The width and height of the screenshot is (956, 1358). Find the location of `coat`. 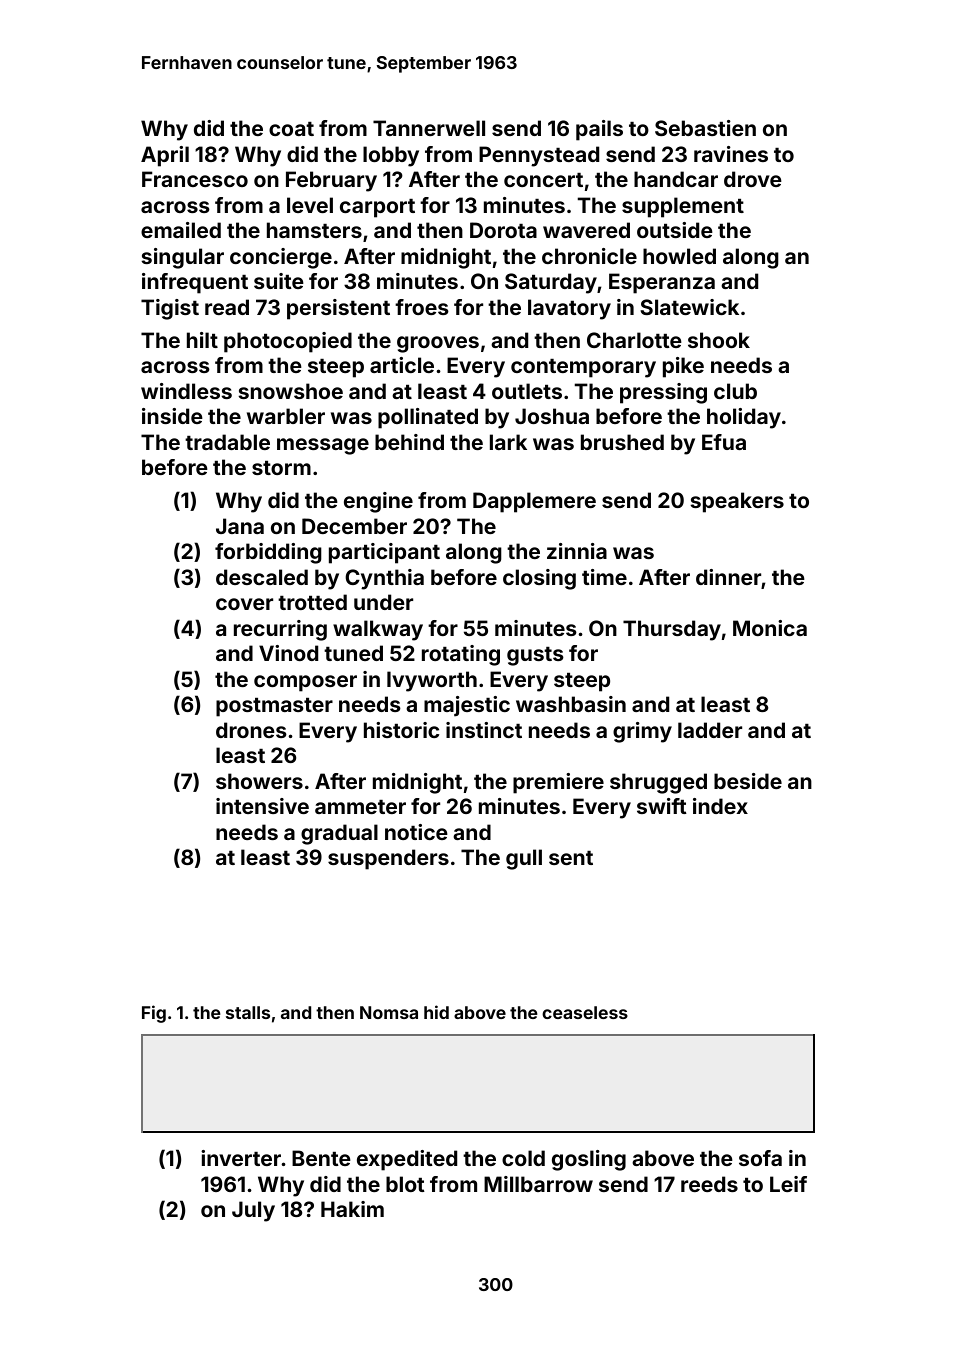

coat is located at coordinates (291, 129).
